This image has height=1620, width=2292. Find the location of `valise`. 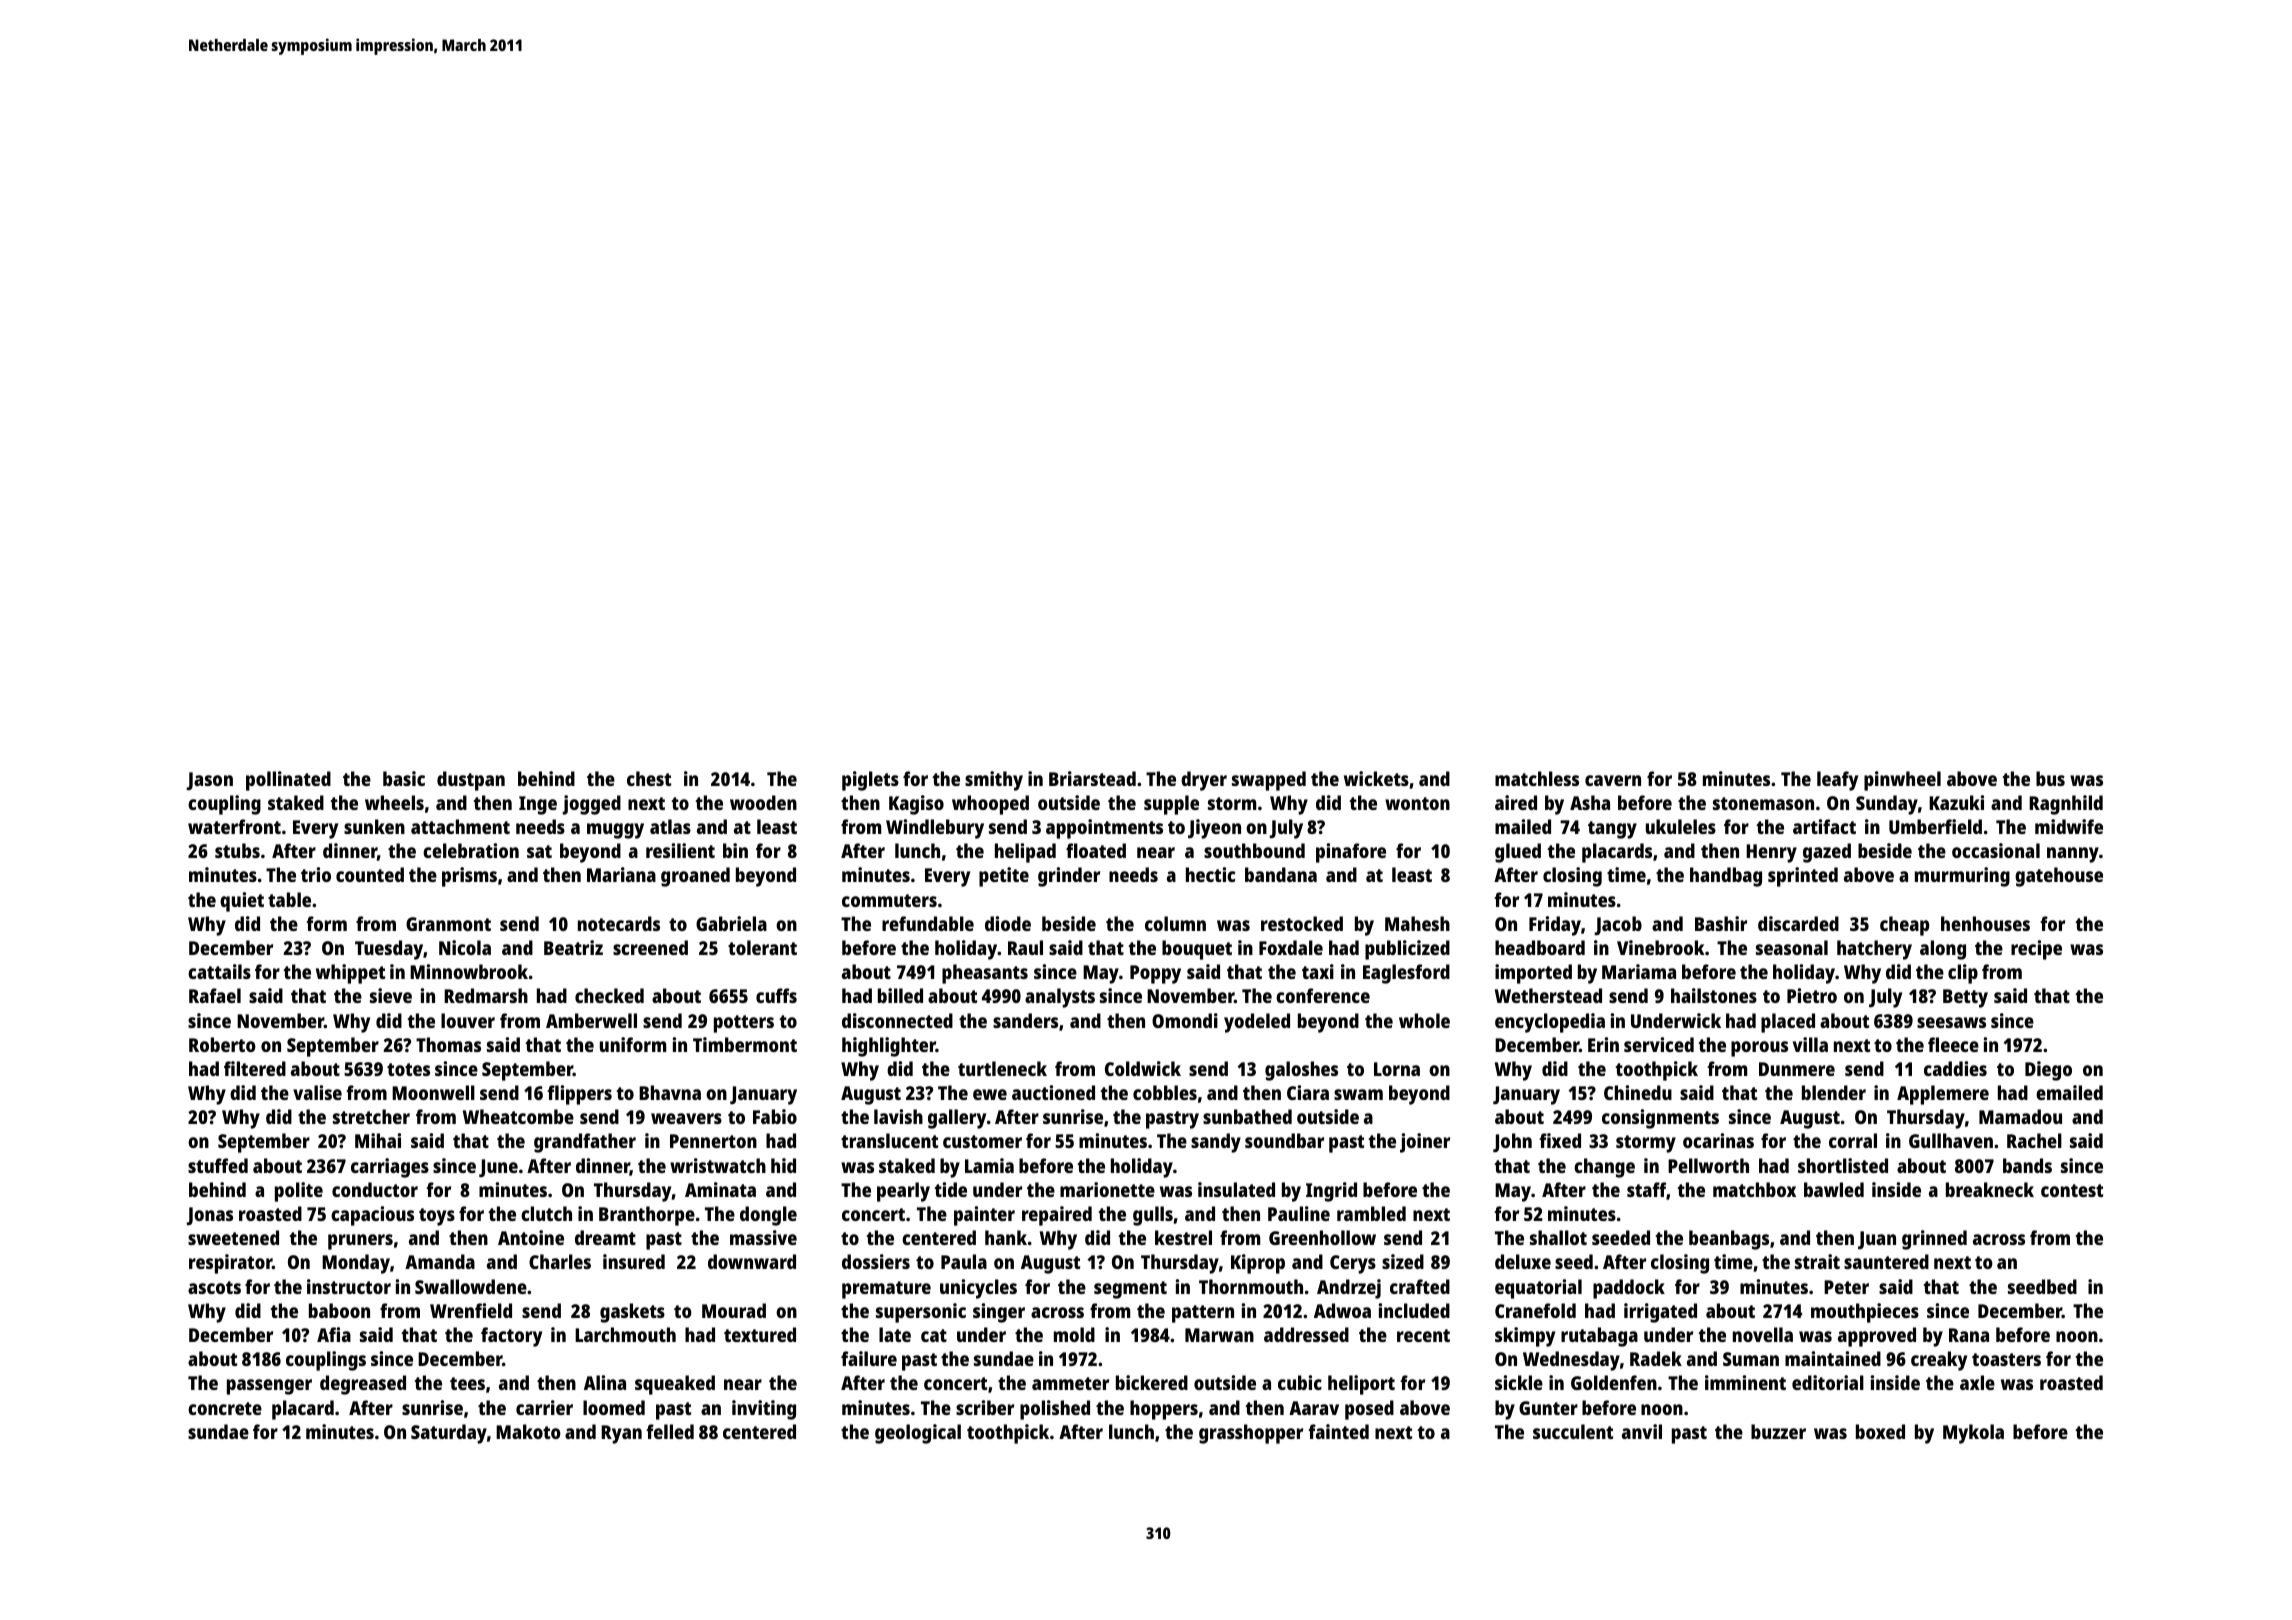

valise is located at coordinates (317, 1092).
